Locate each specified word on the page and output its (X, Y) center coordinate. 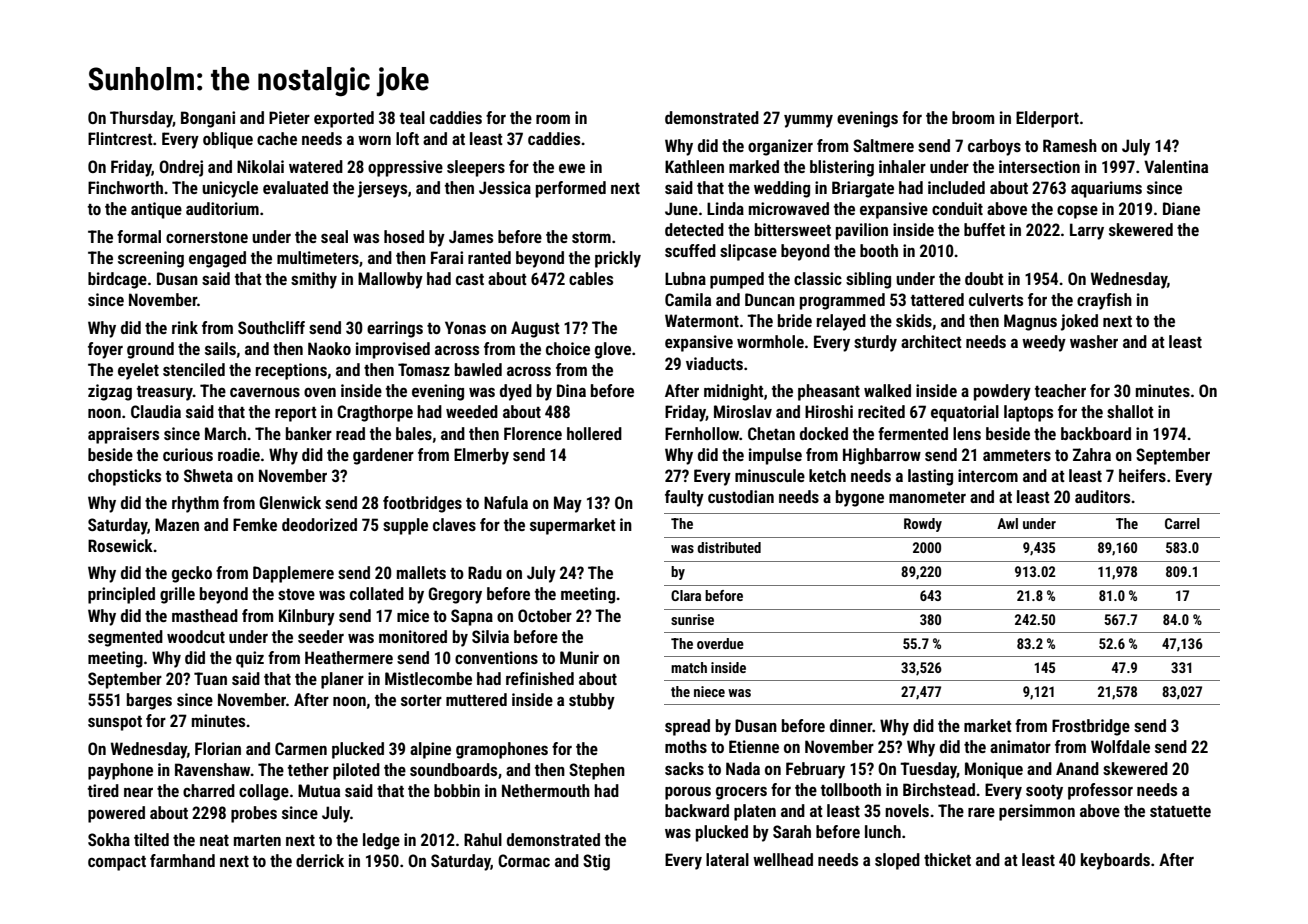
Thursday (141, 119)
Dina (571, 390)
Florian (218, 748)
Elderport (1047, 119)
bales (414, 433)
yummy (808, 121)
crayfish (1104, 301)
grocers (741, 793)
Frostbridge (1091, 727)
